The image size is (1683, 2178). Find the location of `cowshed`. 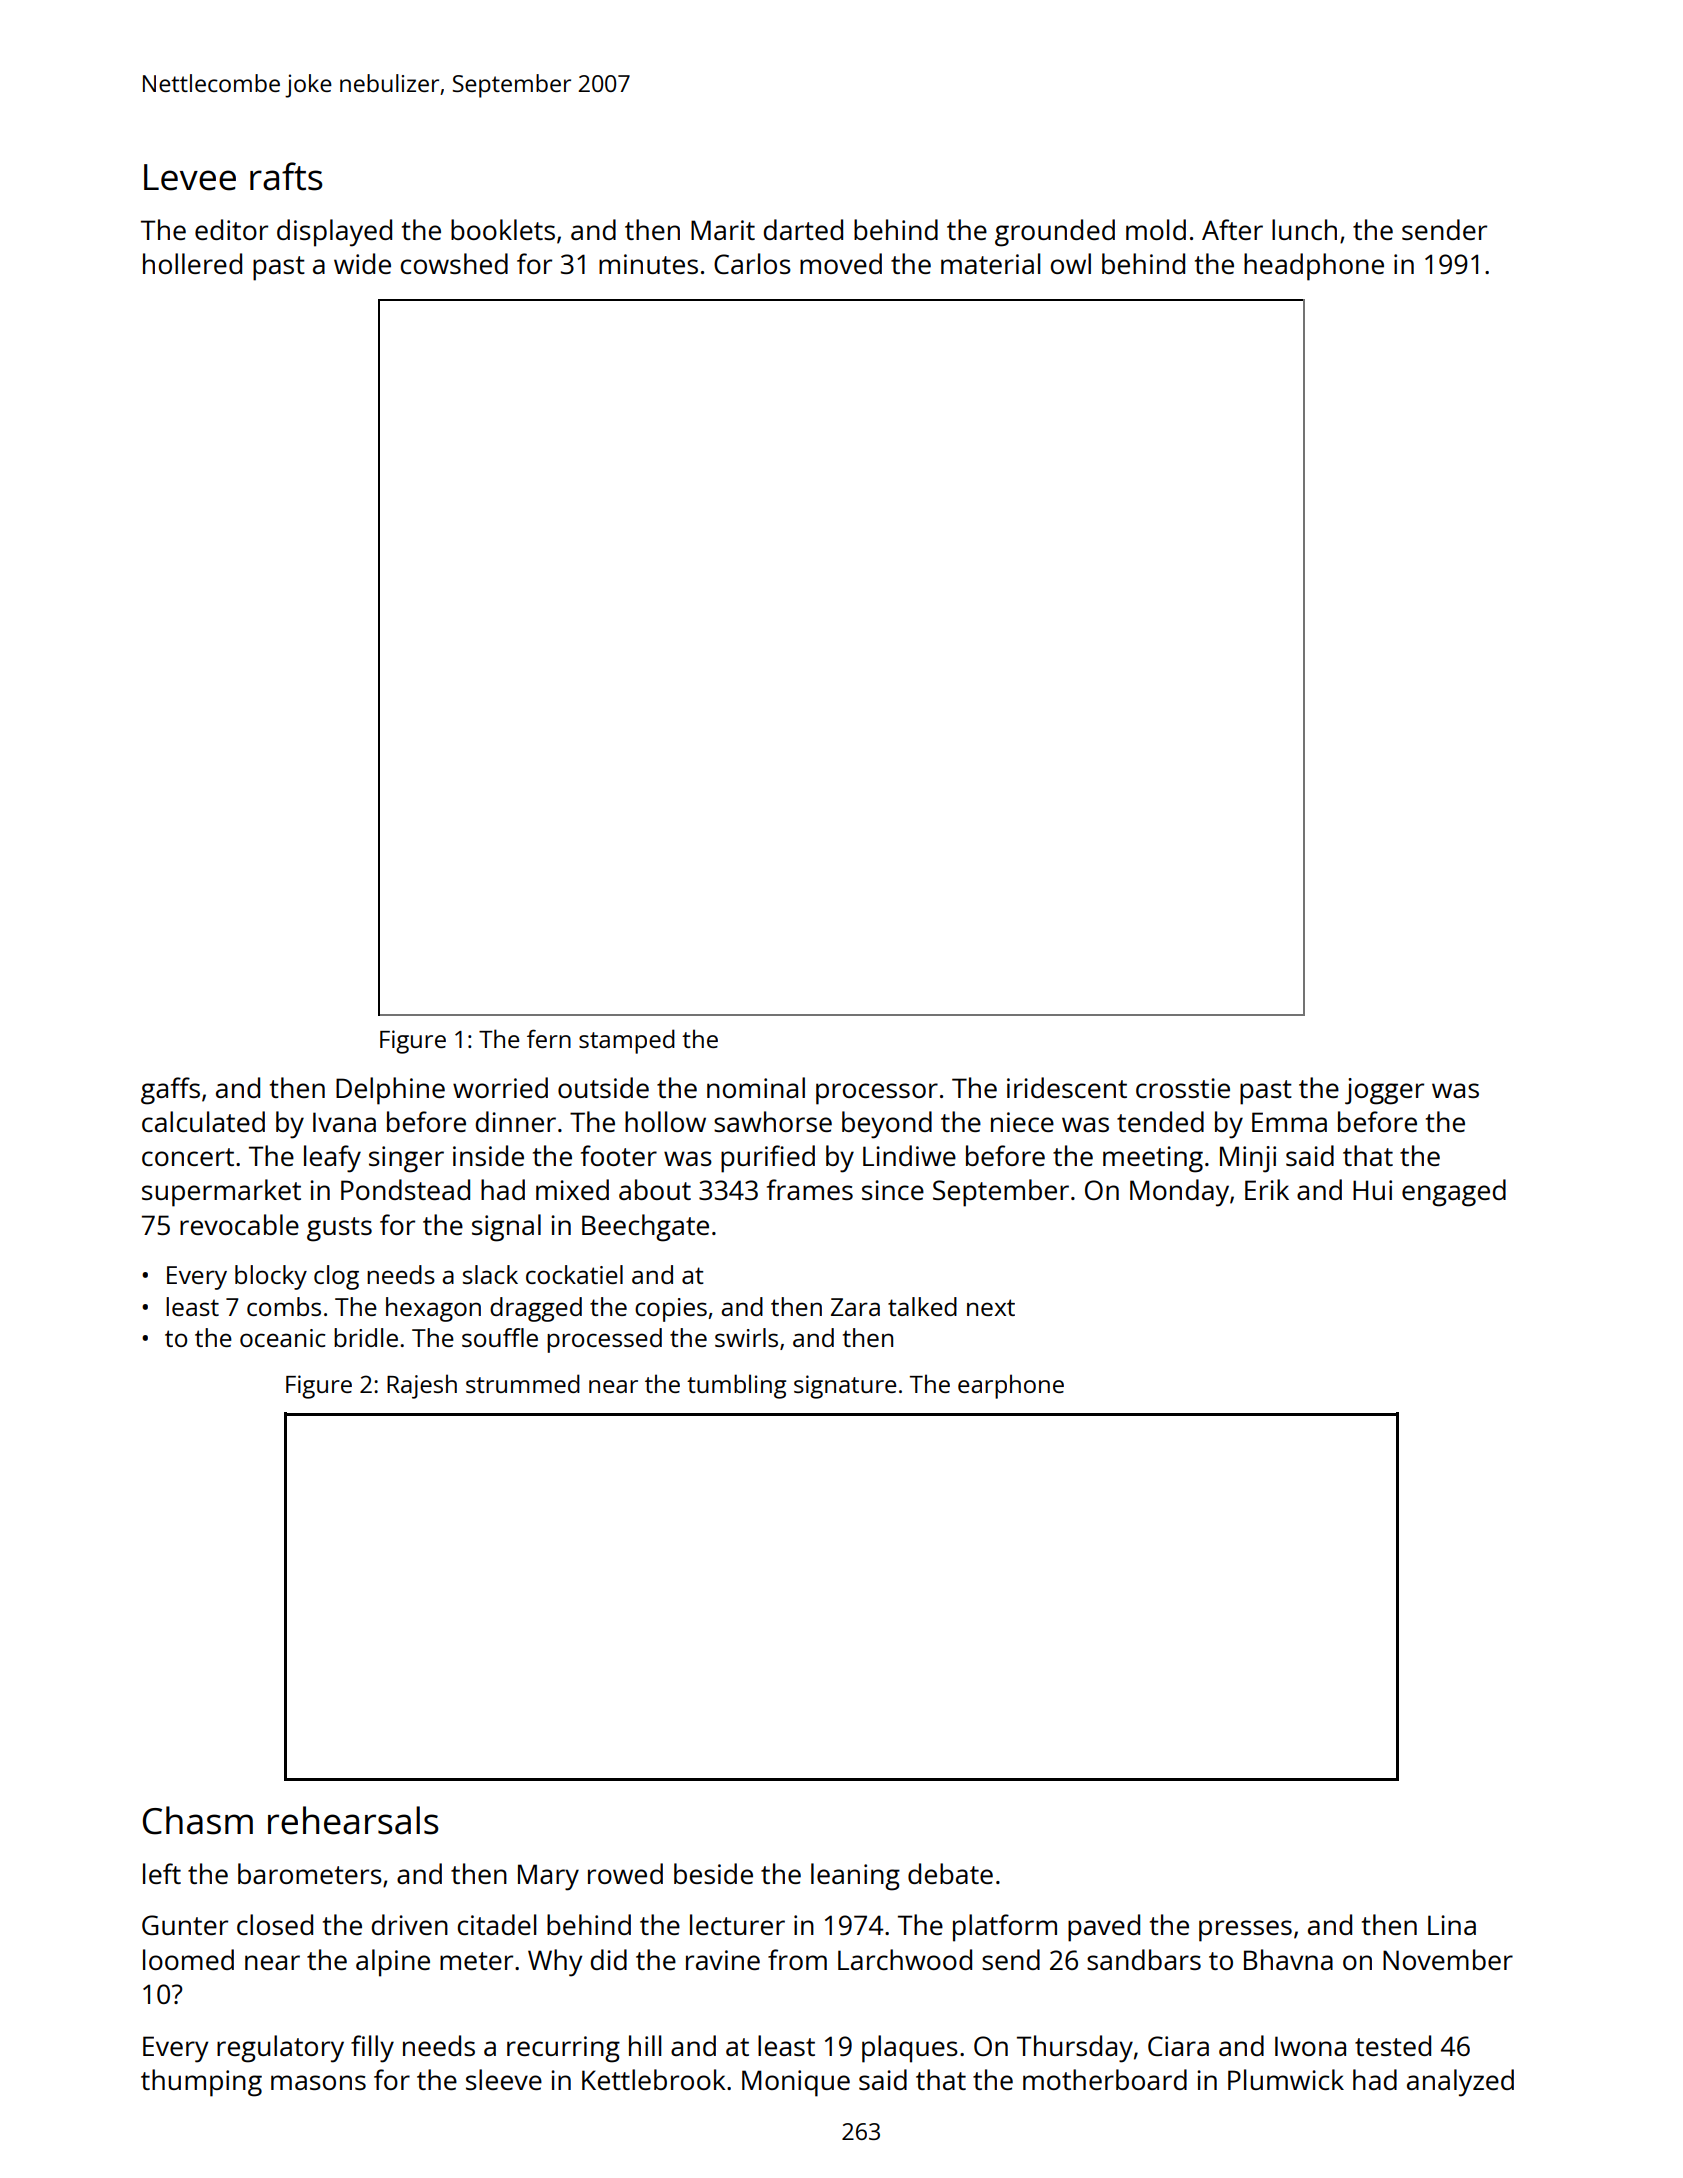

cowshed is located at coordinates (454, 263).
